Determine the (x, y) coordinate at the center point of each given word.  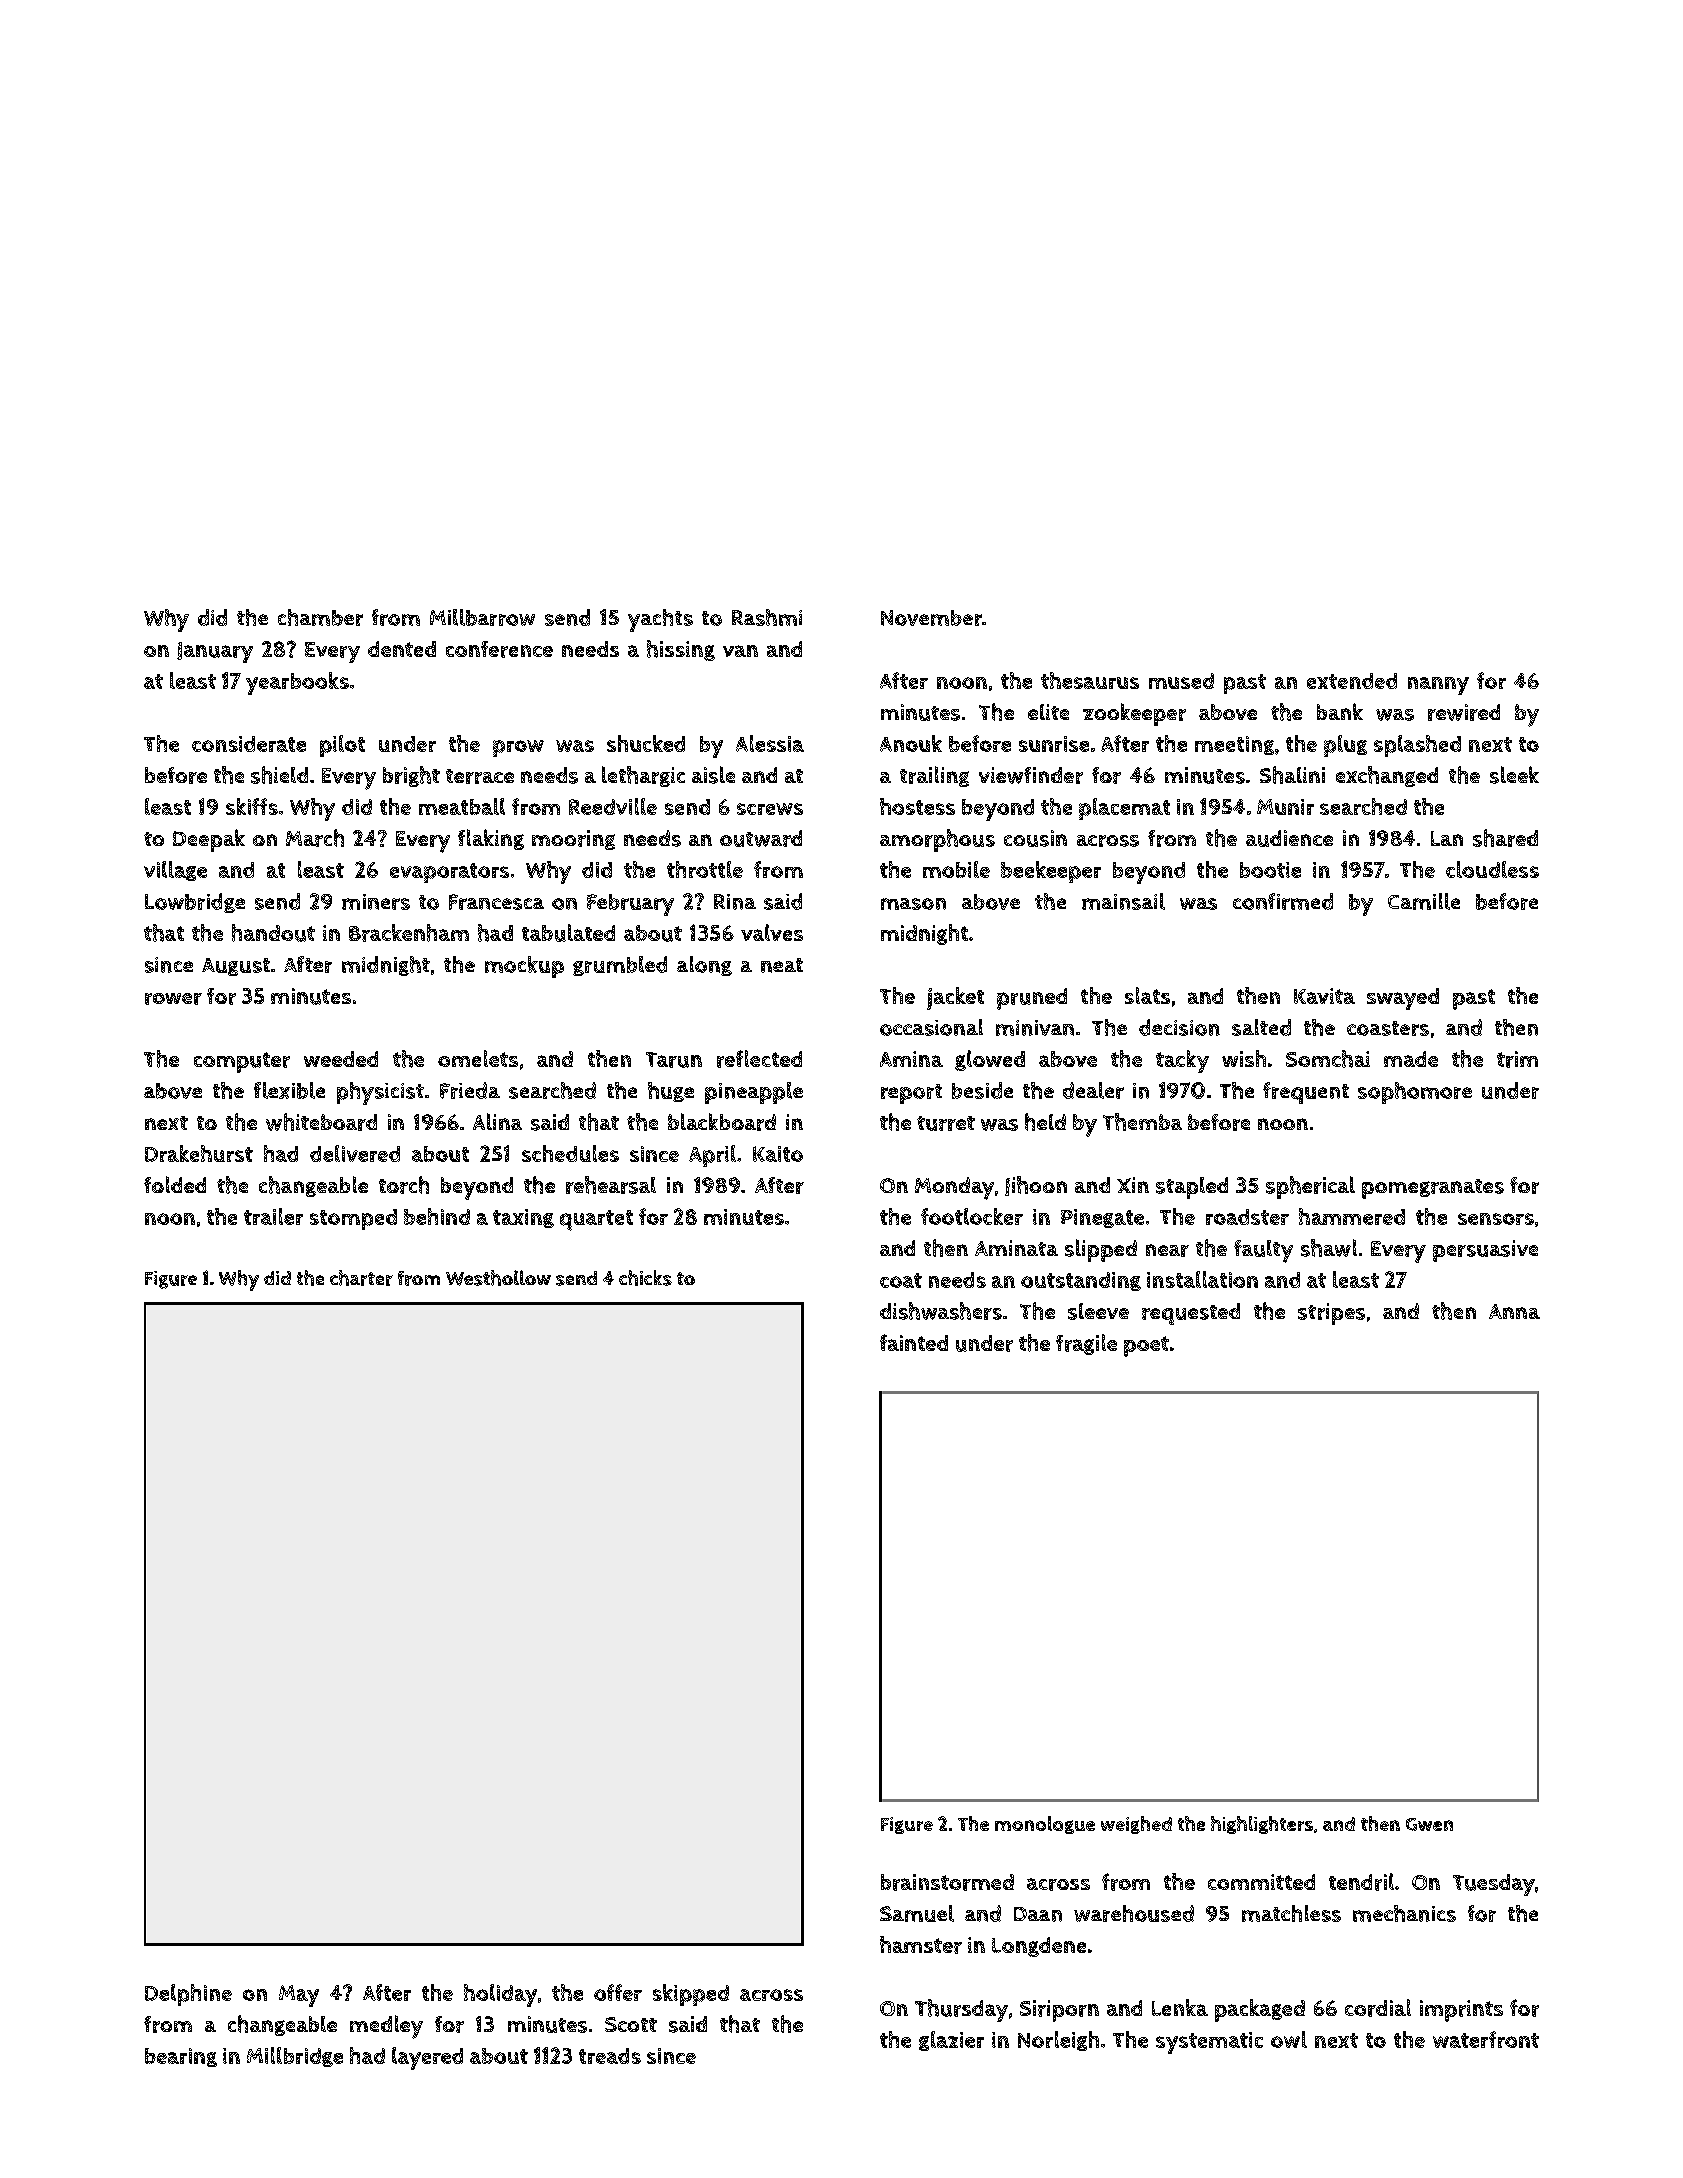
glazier (951, 2041)
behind (437, 1216)
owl (1289, 2039)
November (931, 618)
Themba (1142, 1122)
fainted (914, 1342)
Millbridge (295, 2057)
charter (361, 1278)
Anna (1514, 1311)
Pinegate (1102, 1218)
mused (1181, 681)
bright (411, 776)
